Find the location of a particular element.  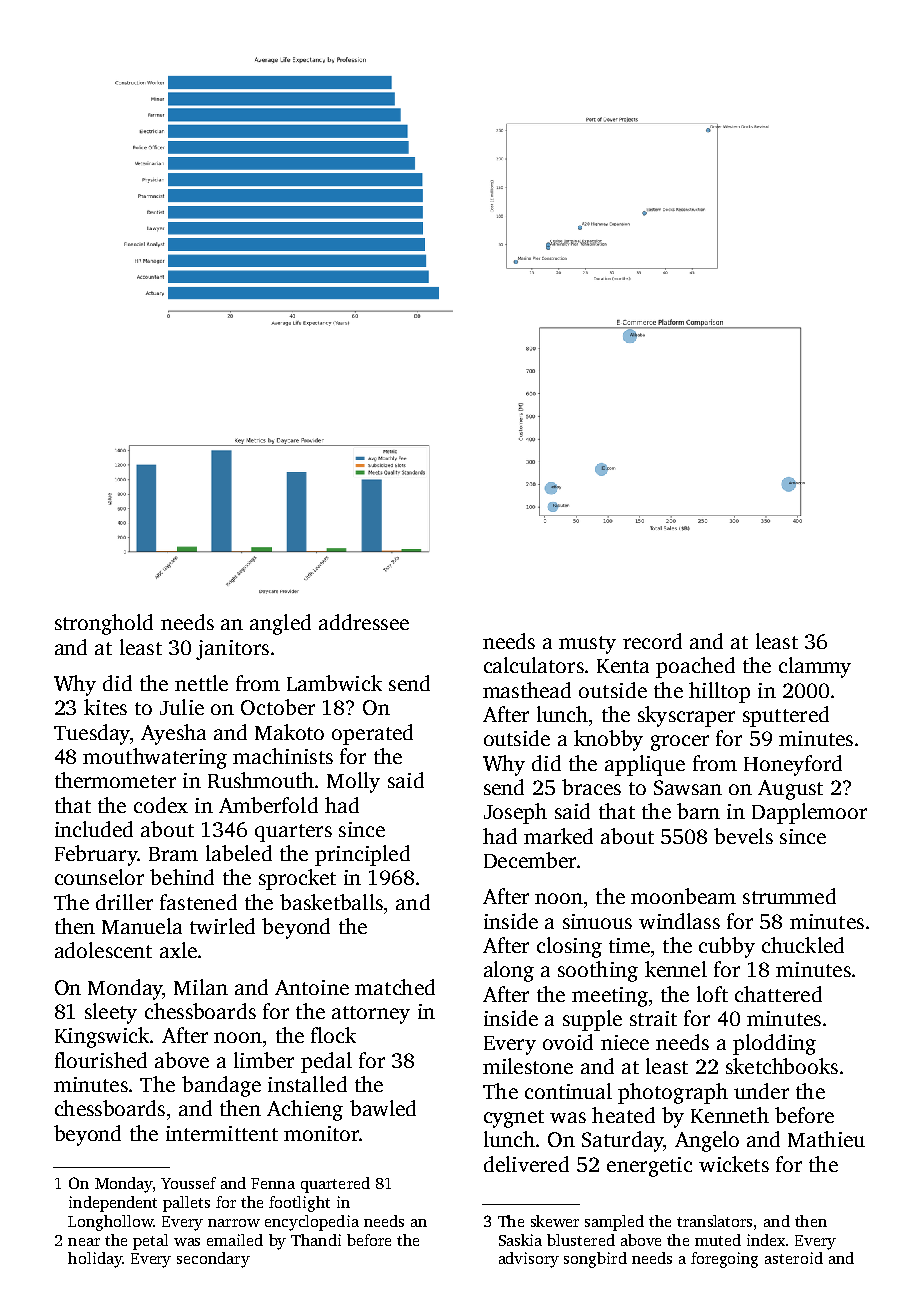

cygnet is located at coordinates (514, 1119).
